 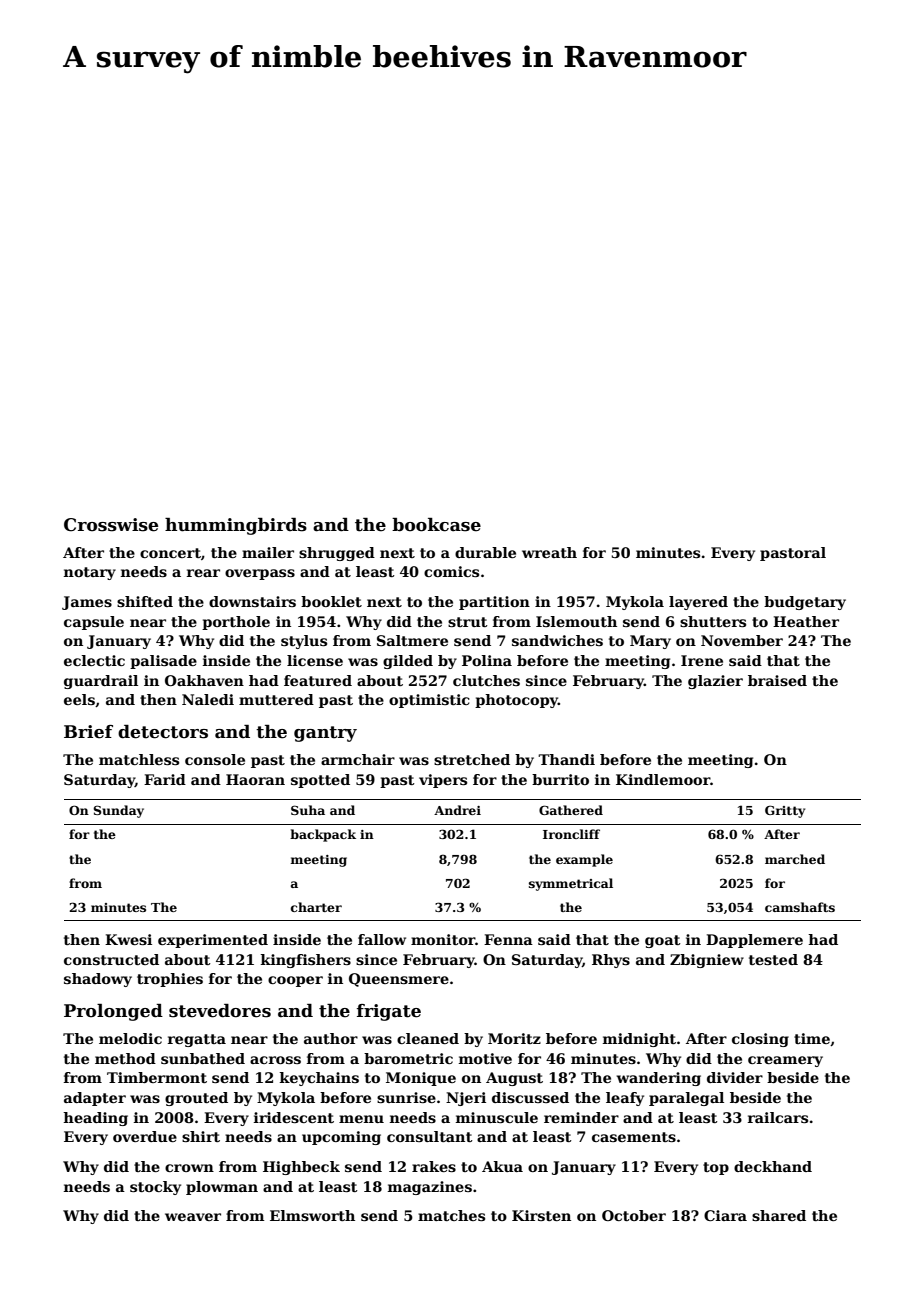 I want to click on matches, so click(x=451, y=1215).
